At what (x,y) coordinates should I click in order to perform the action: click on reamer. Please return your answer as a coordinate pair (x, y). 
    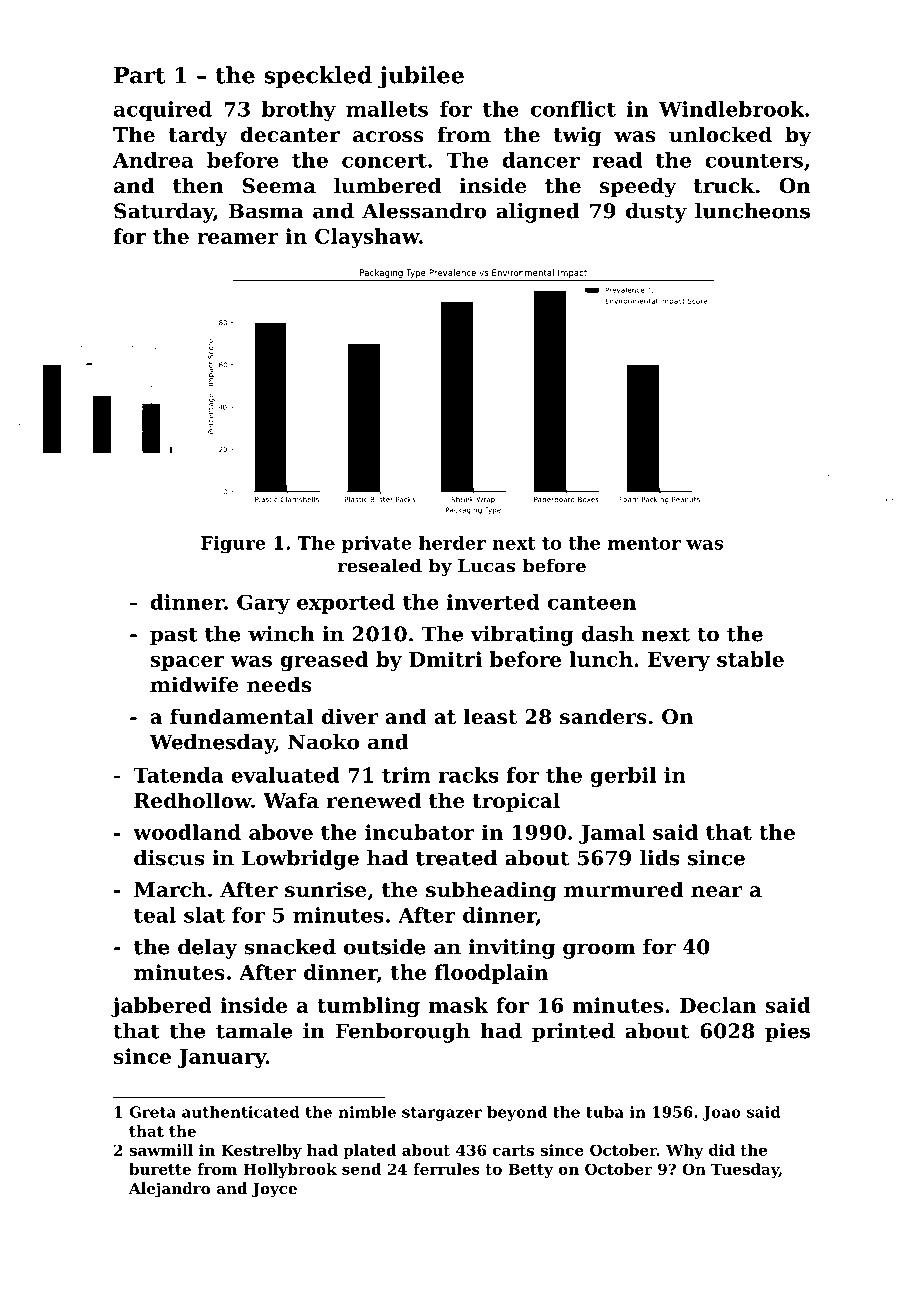
    Looking at the image, I should click on (238, 238).
